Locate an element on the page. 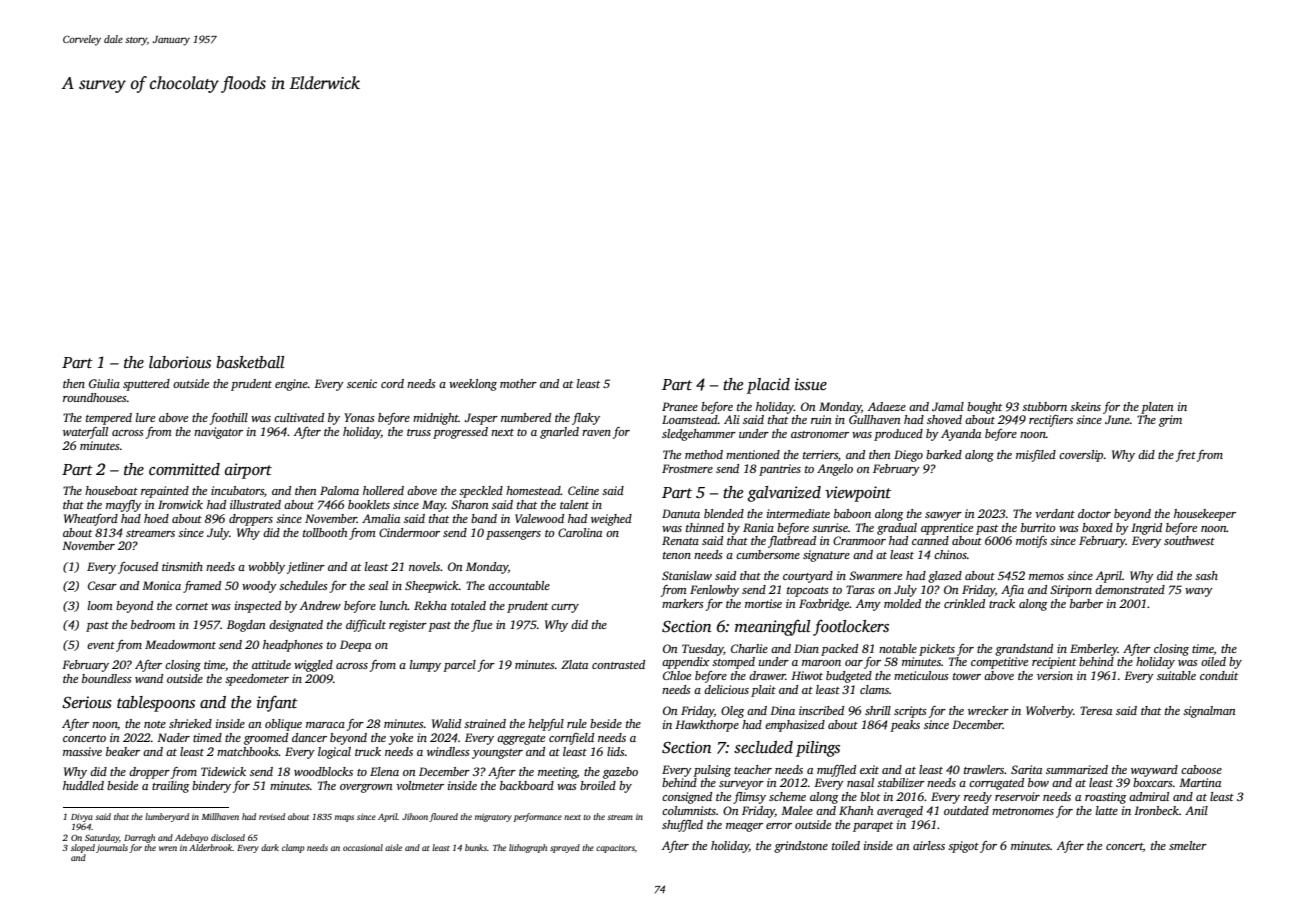  ruin is located at coordinates (821, 419).
